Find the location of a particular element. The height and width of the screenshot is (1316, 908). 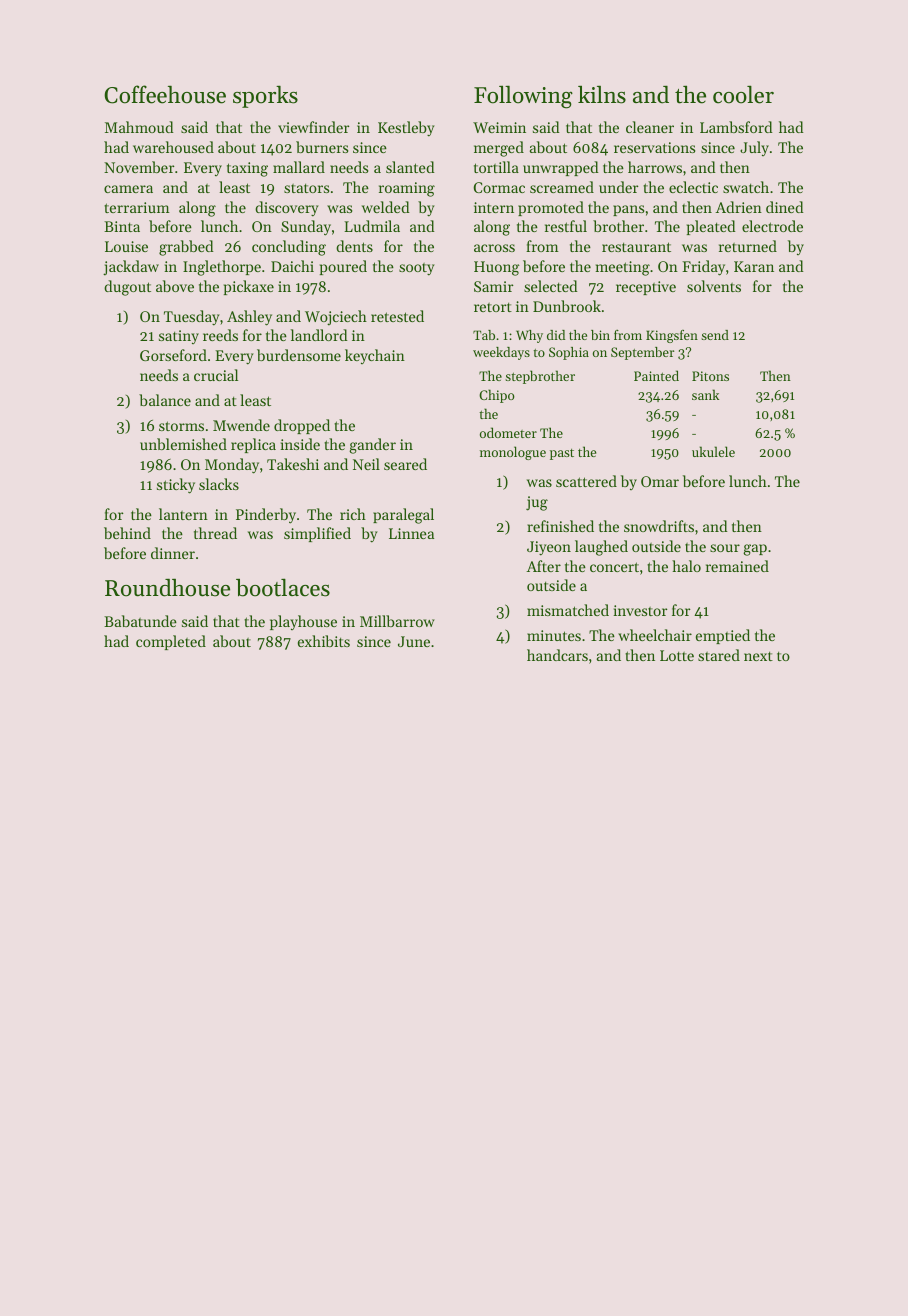

Babatunde is located at coordinates (140, 621).
